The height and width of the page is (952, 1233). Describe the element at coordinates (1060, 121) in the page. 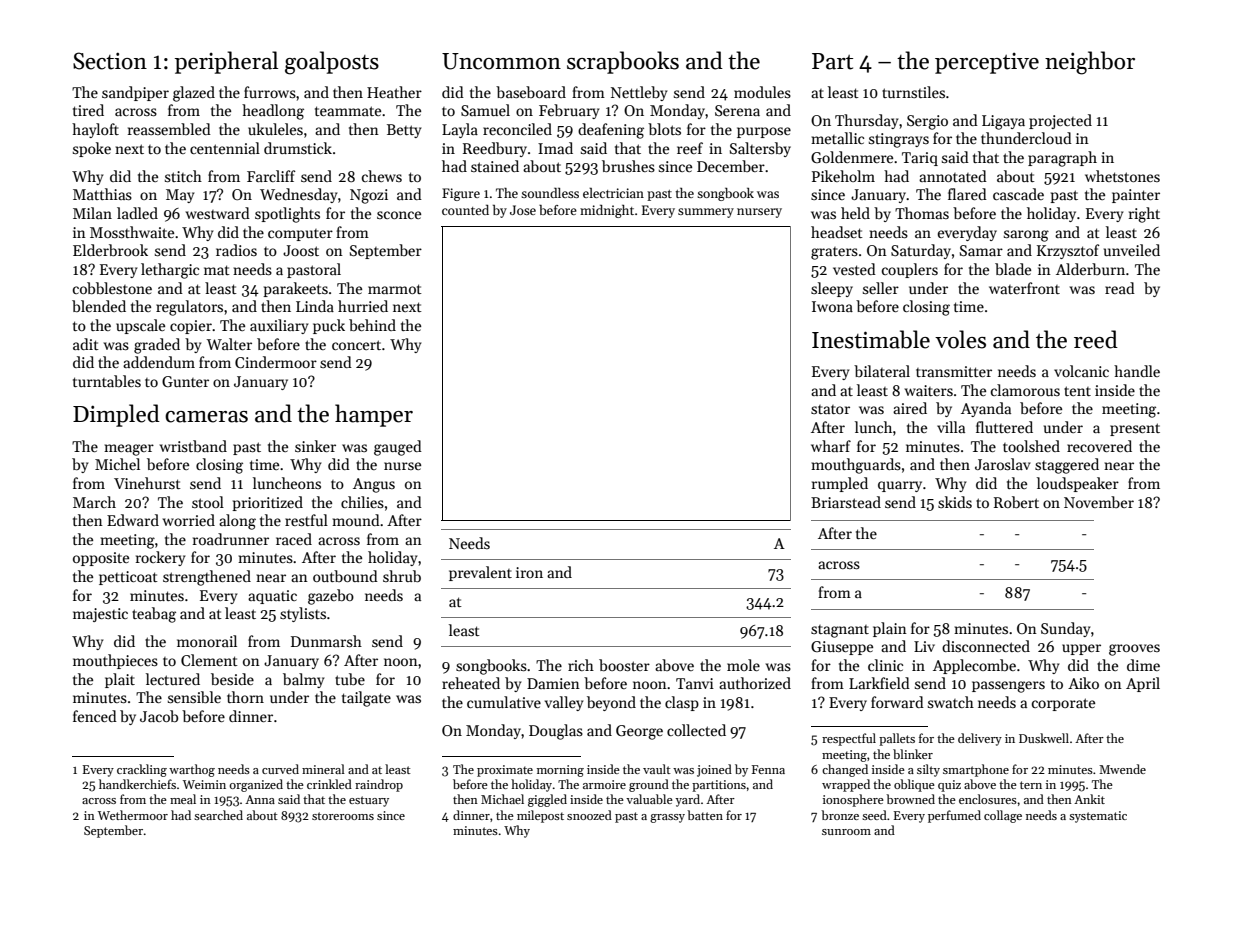

I see `projected` at that location.
